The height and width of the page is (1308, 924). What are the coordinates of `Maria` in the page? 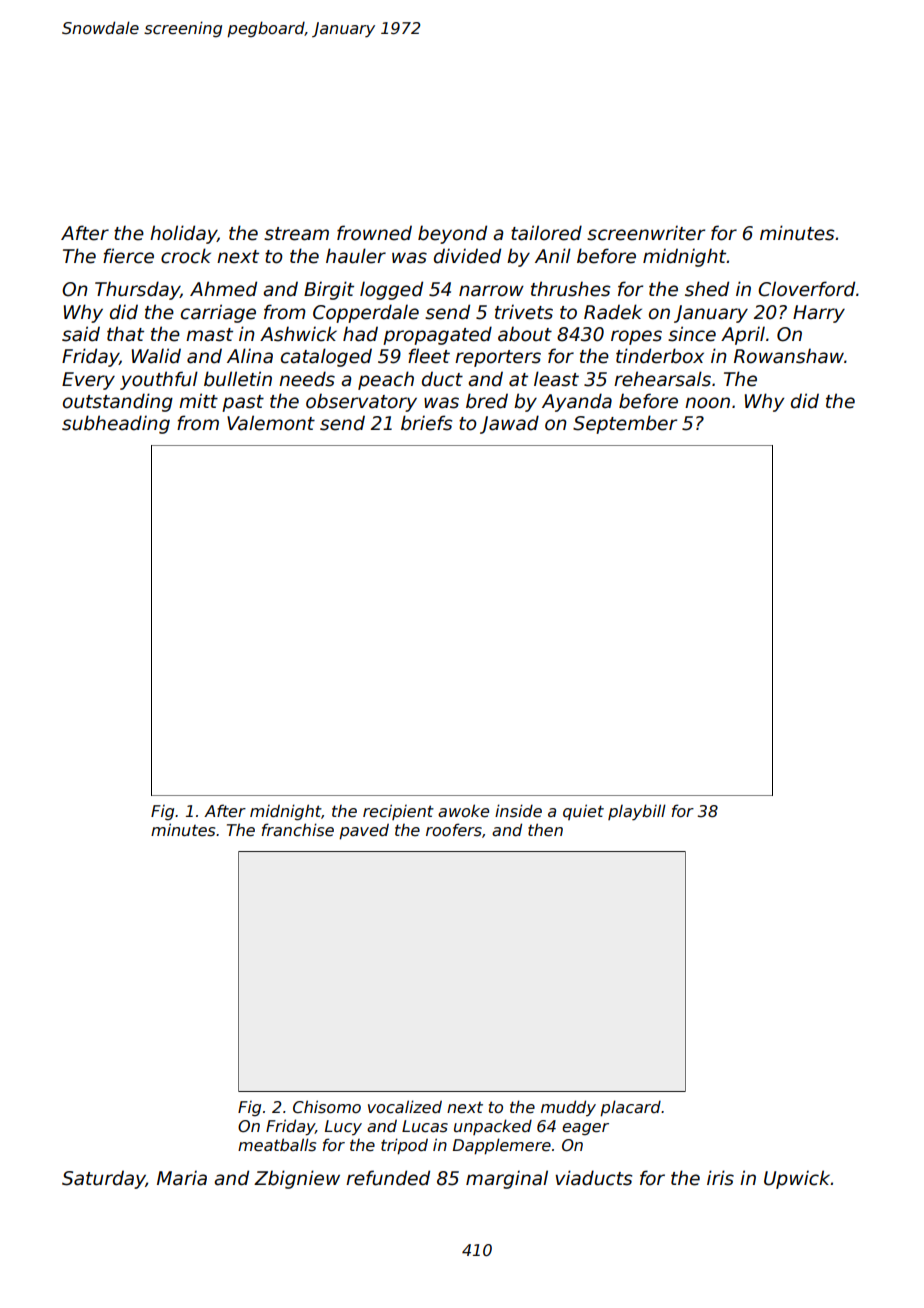 It's located at (182, 1178).
